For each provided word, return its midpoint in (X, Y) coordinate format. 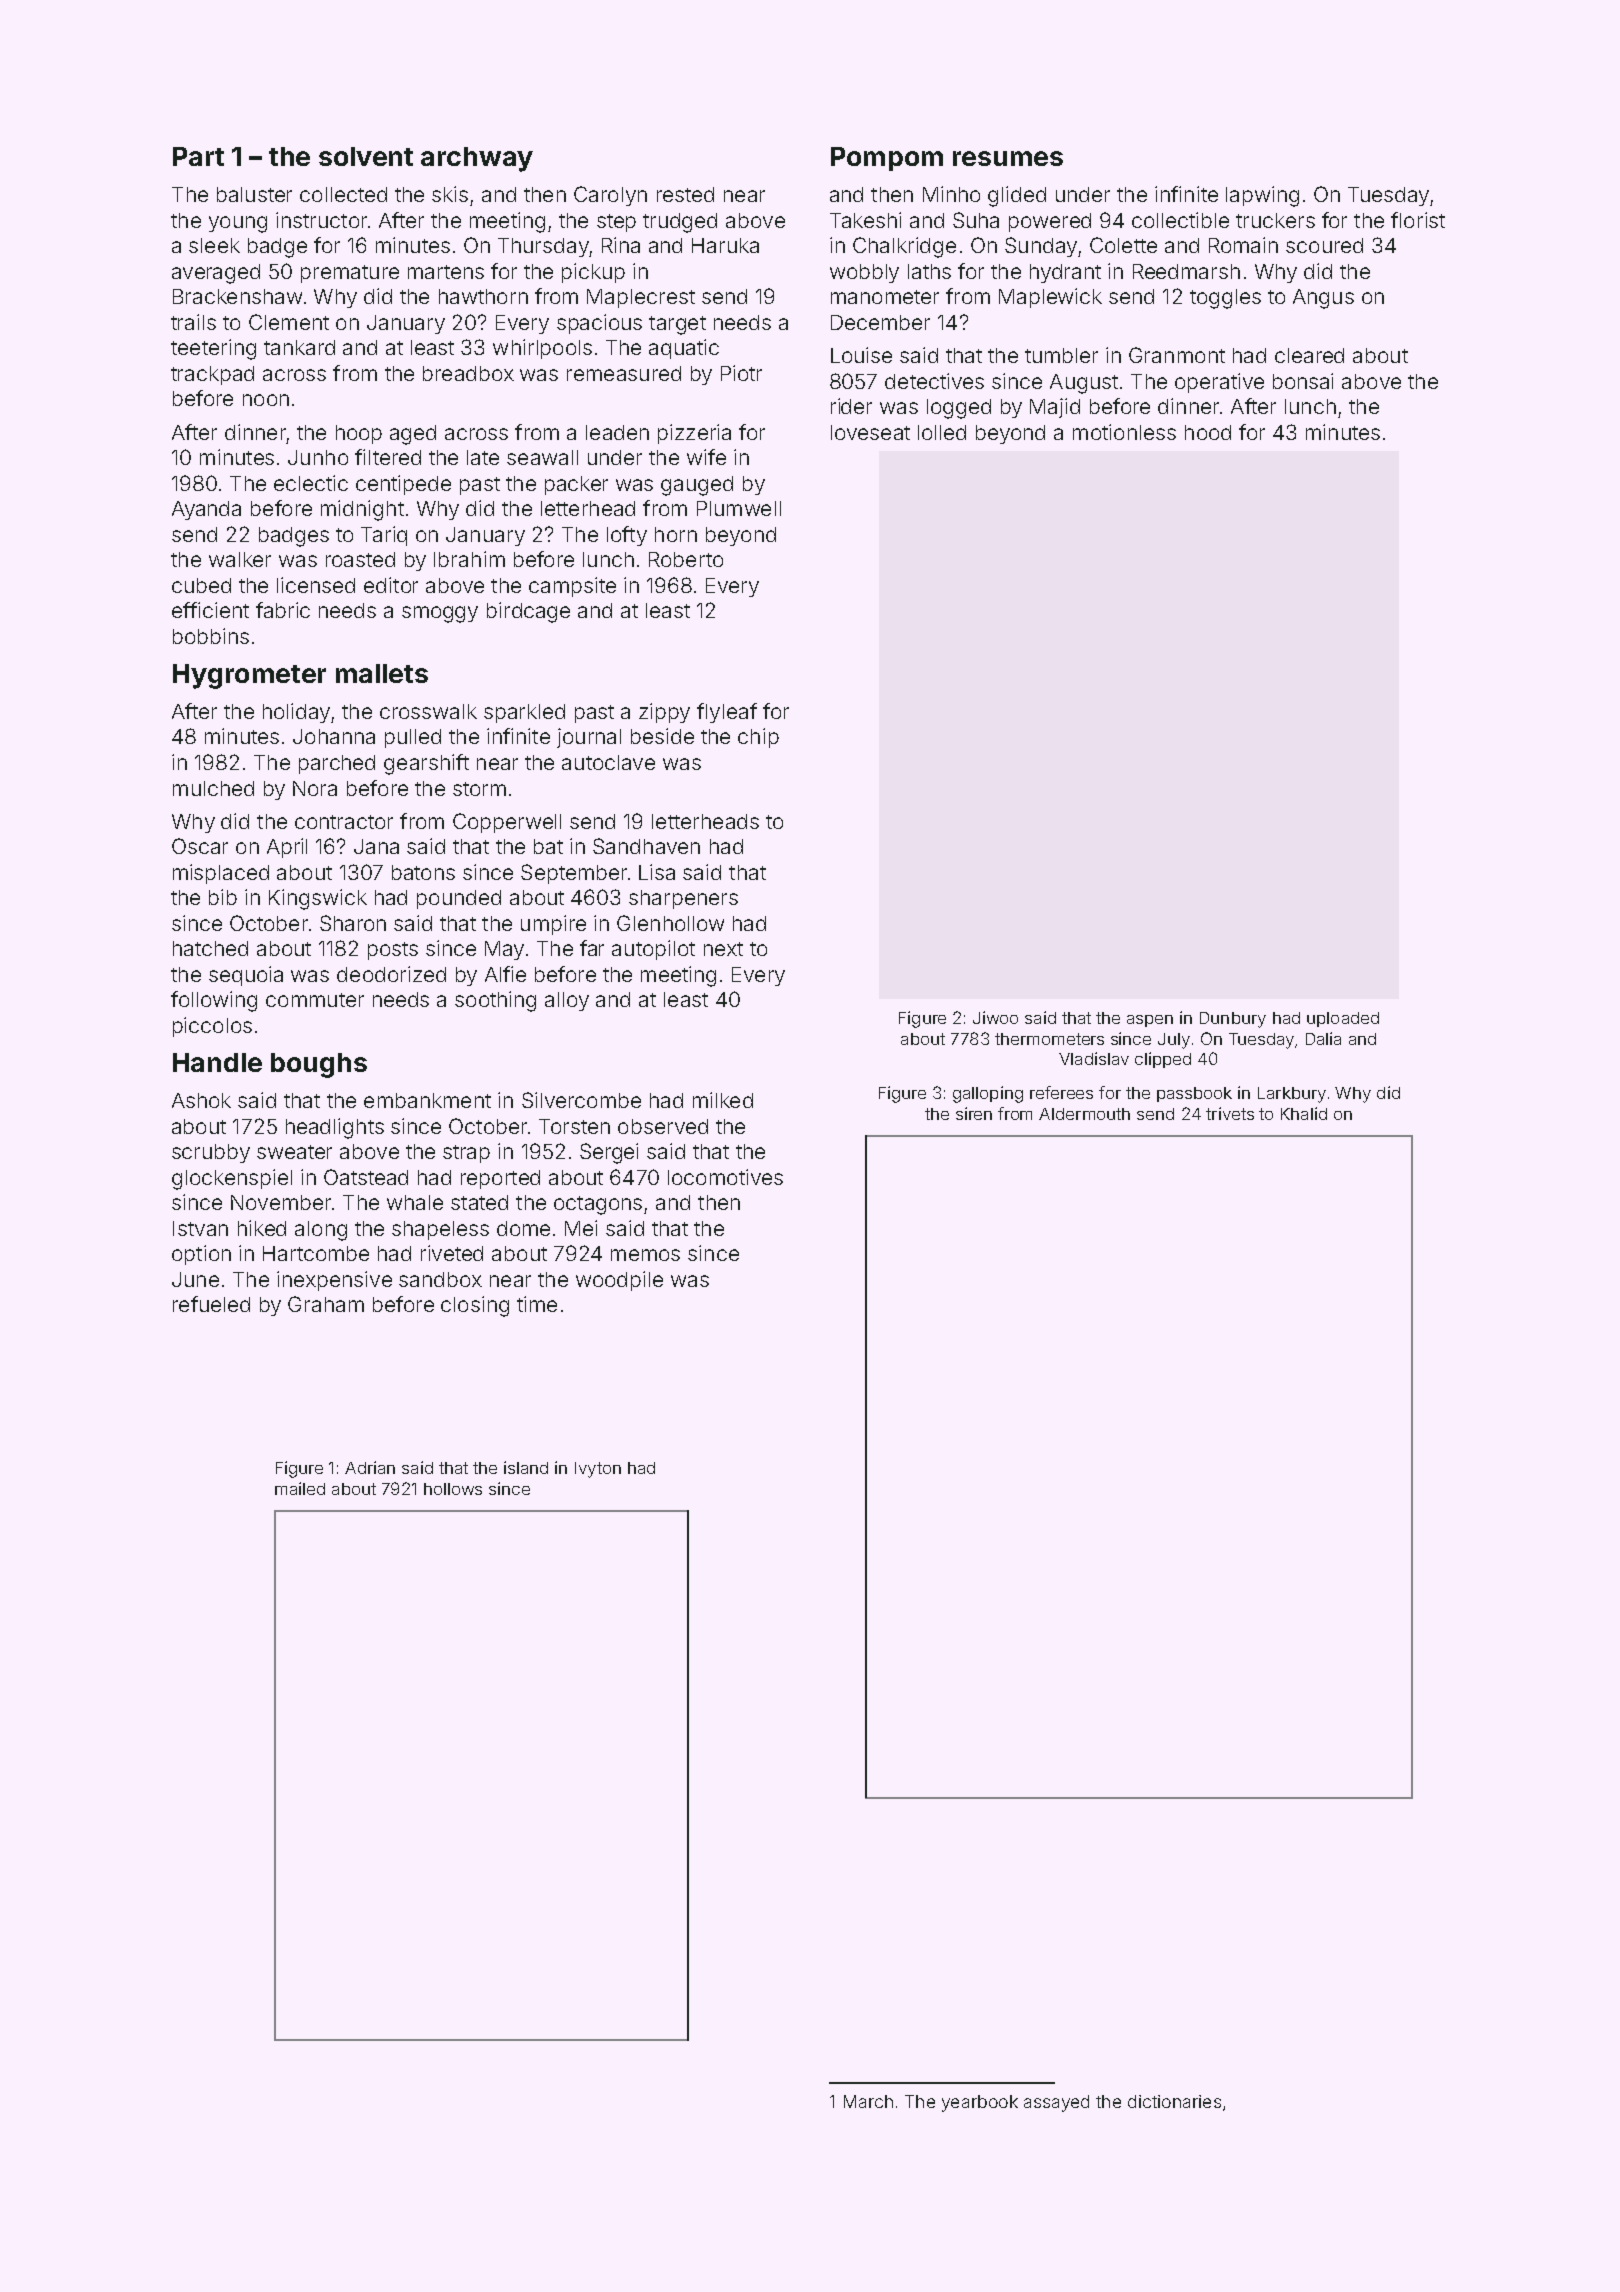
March (868, 2101)
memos (645, 1255)
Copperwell (507, 823)
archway (477, 159)
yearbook (980, 2103)
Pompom (887, 159)
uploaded (1343, 1019)
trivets (1230, 1113)
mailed (300, 1488)
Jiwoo (995, 1017)
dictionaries (1174, 2101)
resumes (1008, 158)
